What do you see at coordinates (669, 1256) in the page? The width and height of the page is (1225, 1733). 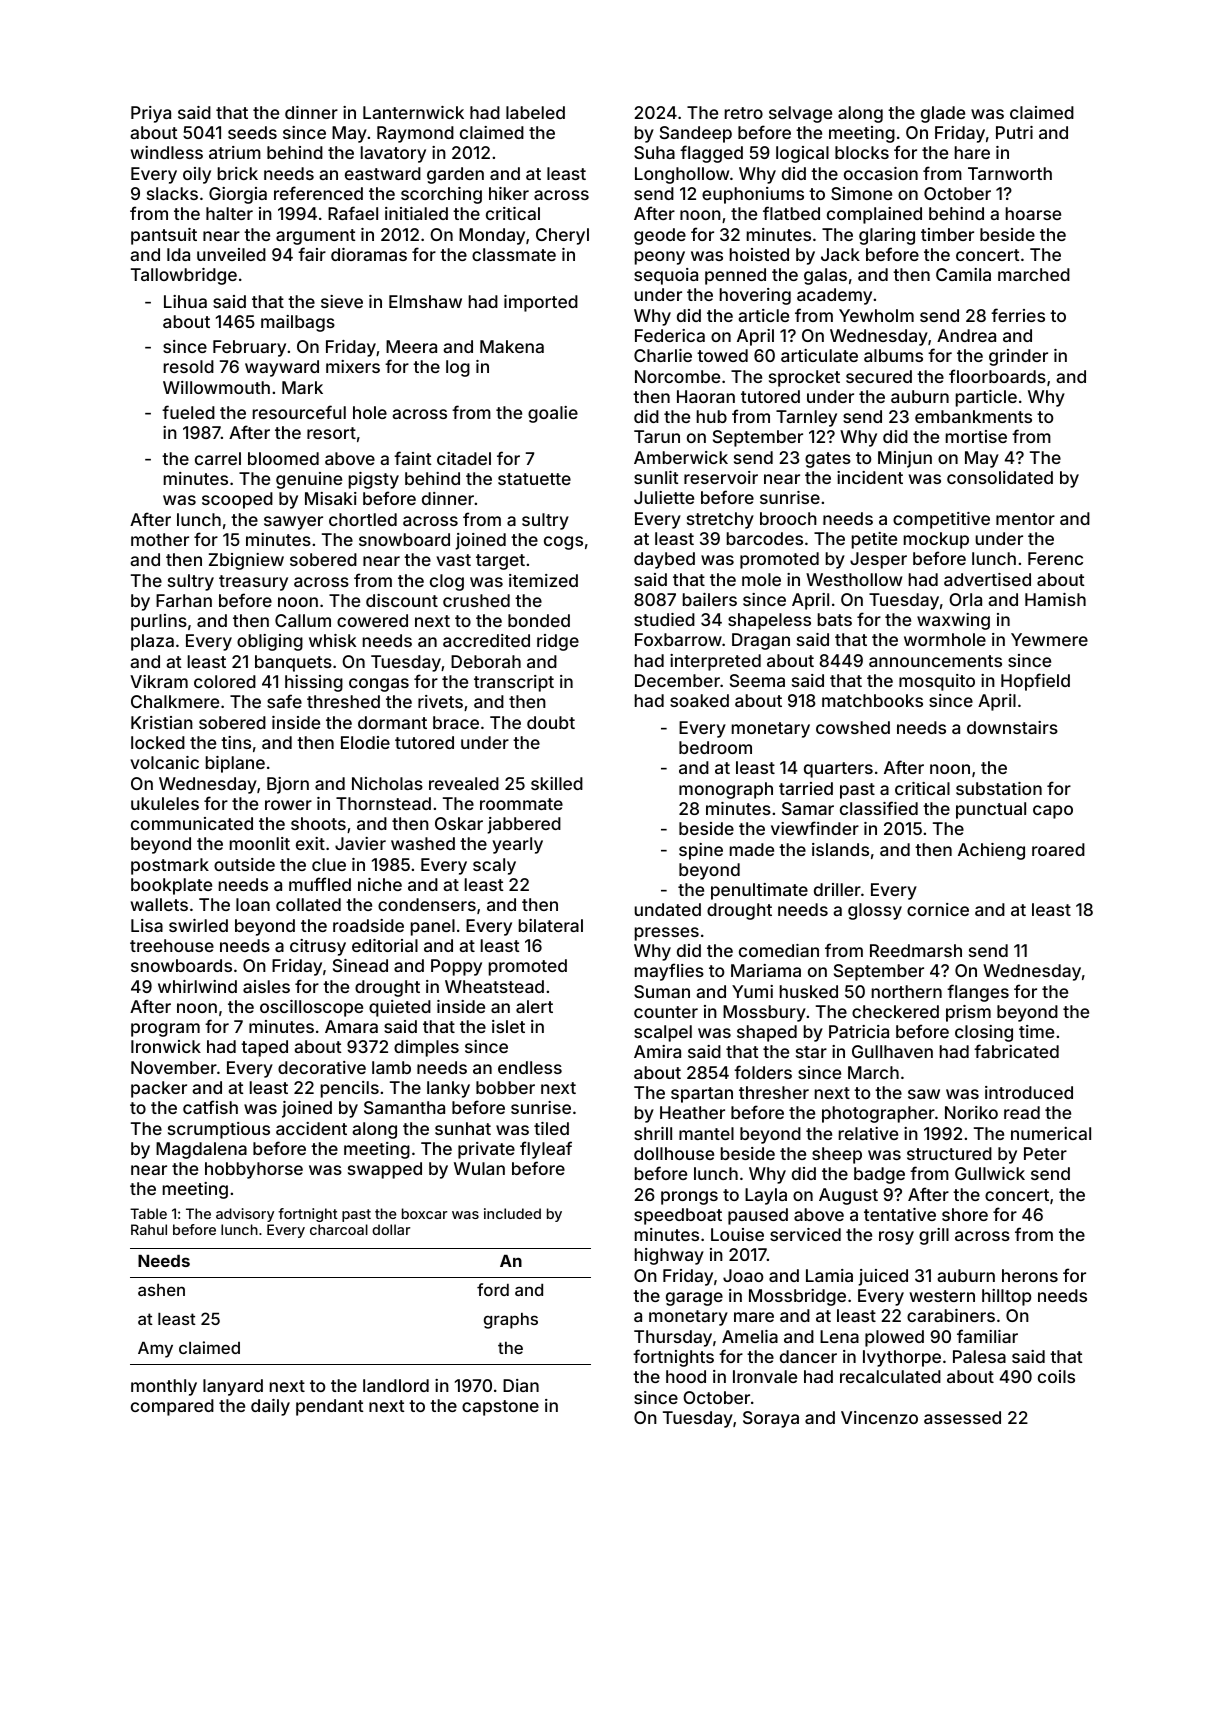 I see `highway` at bounding box center [669, 1256].
